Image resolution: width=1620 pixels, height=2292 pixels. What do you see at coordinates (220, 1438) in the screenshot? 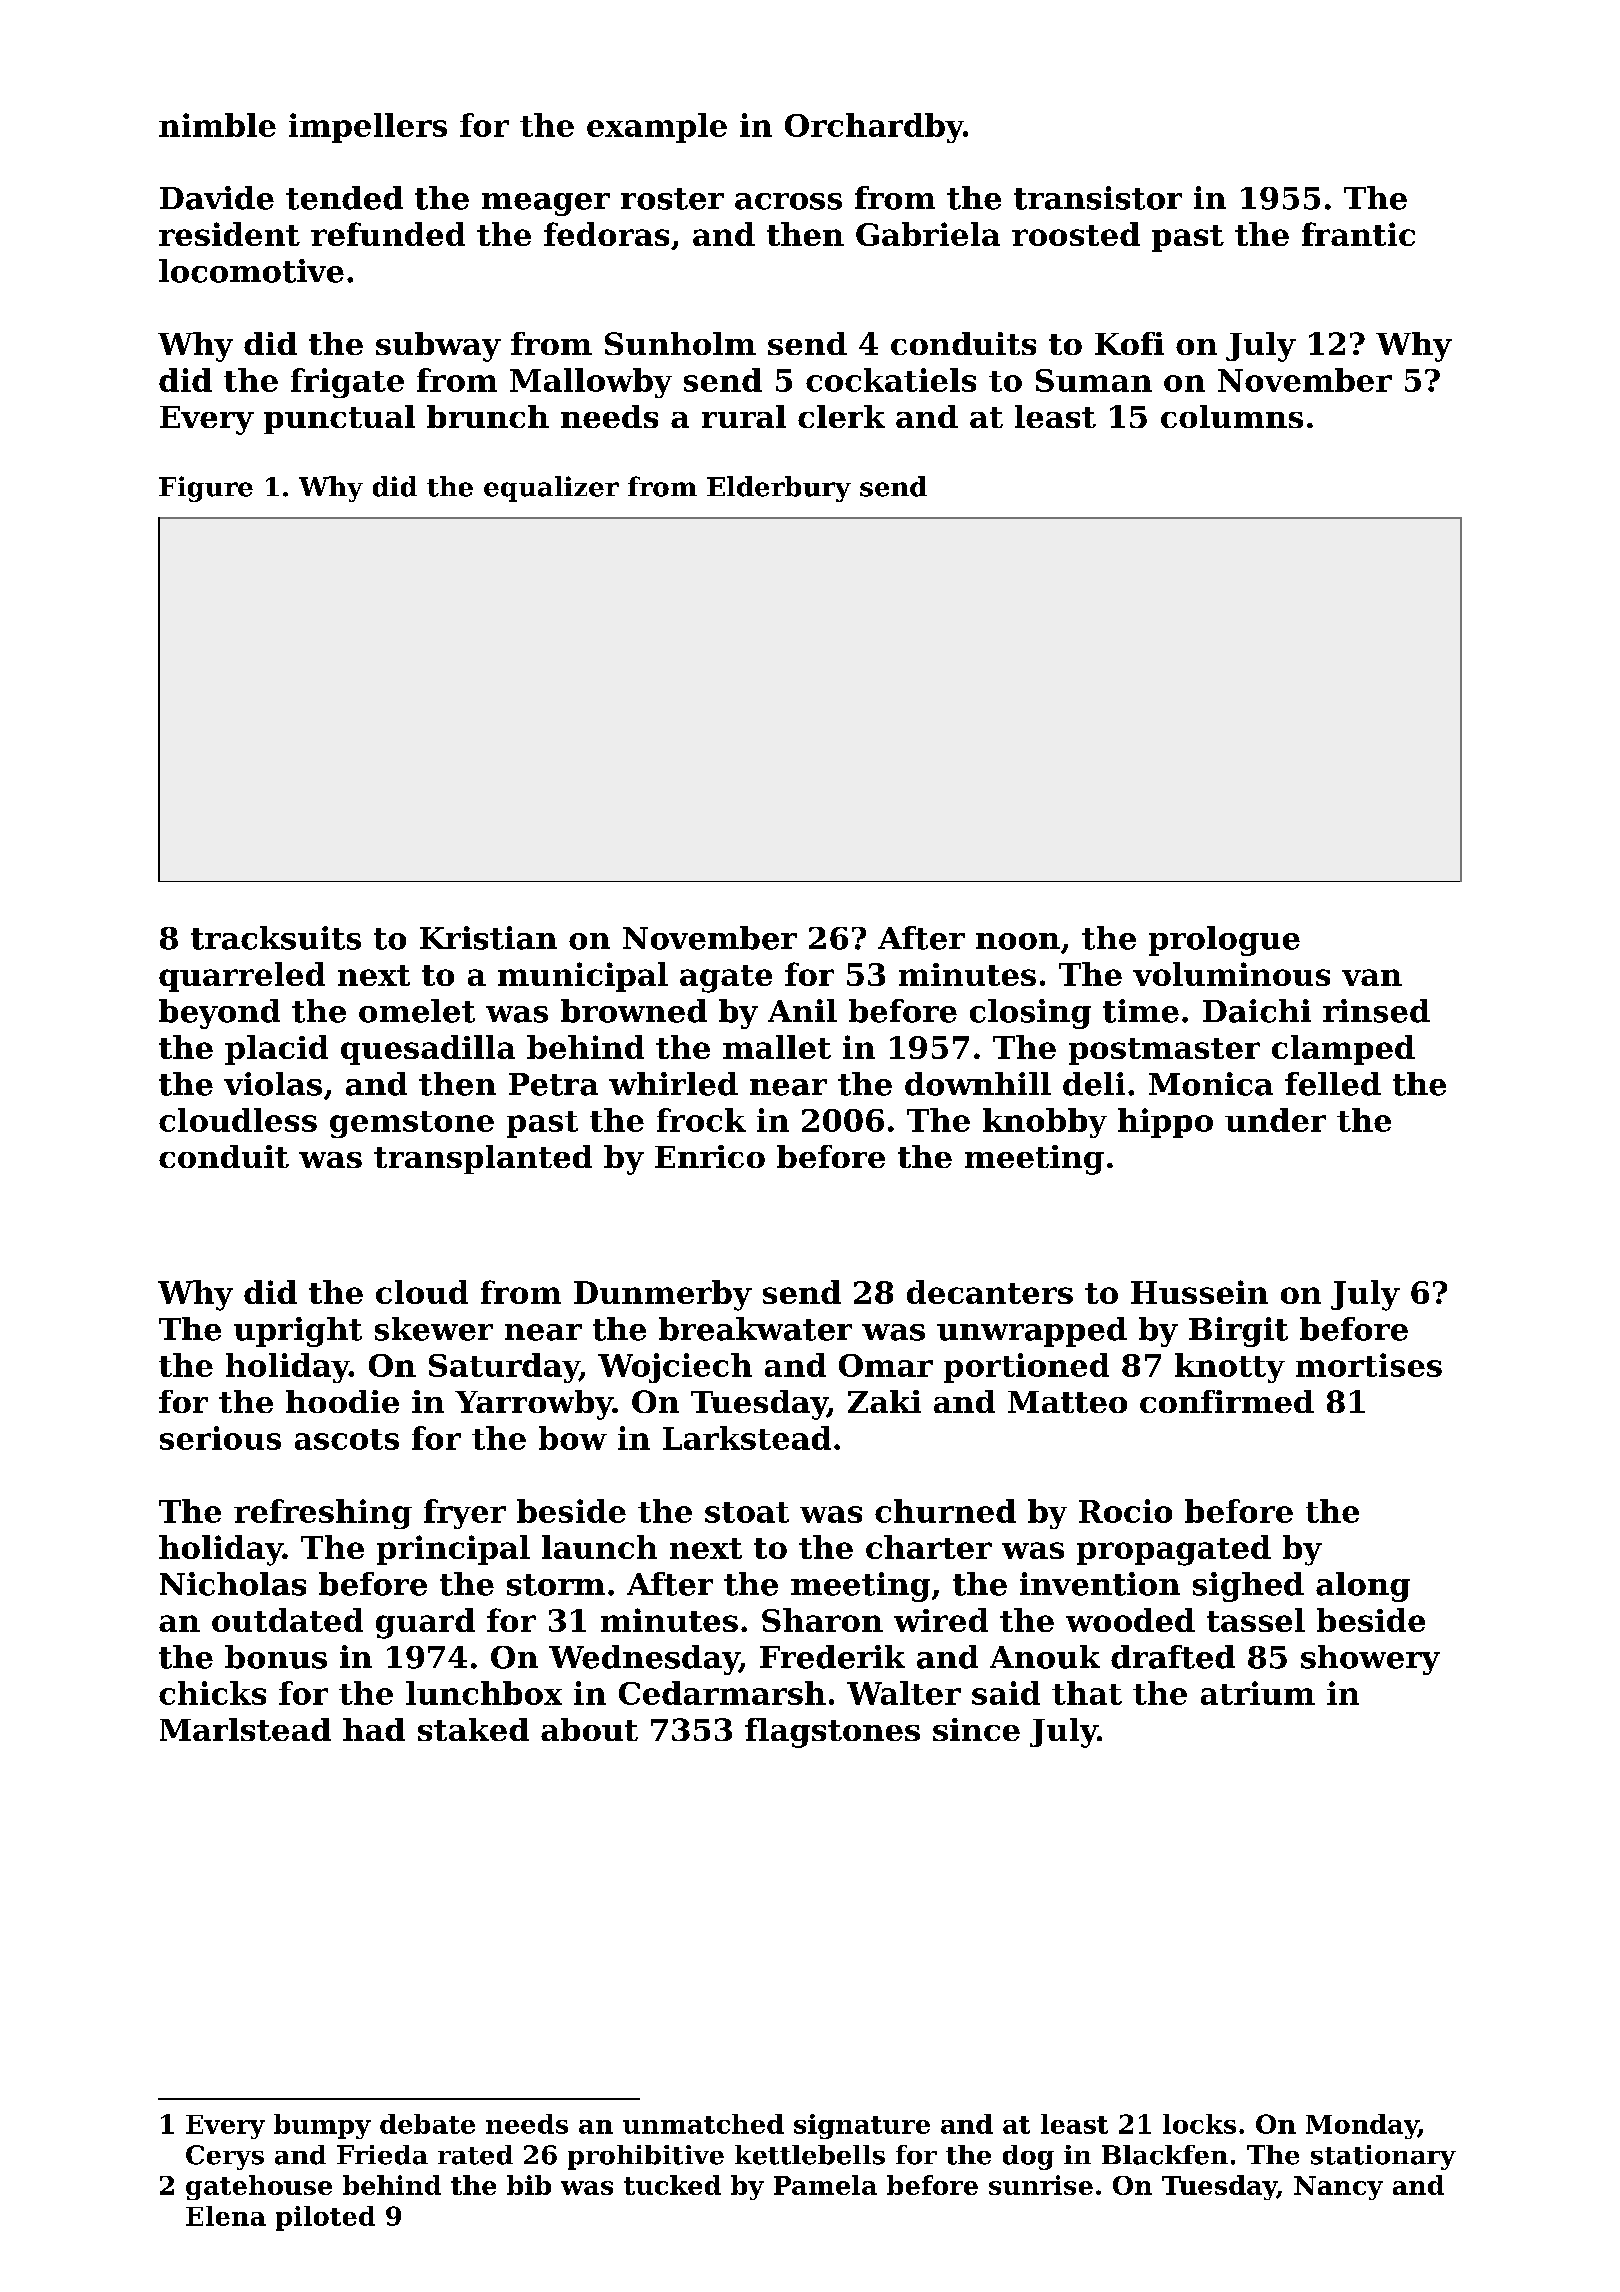
I see `serious` at bounding box center [220, 1438].
